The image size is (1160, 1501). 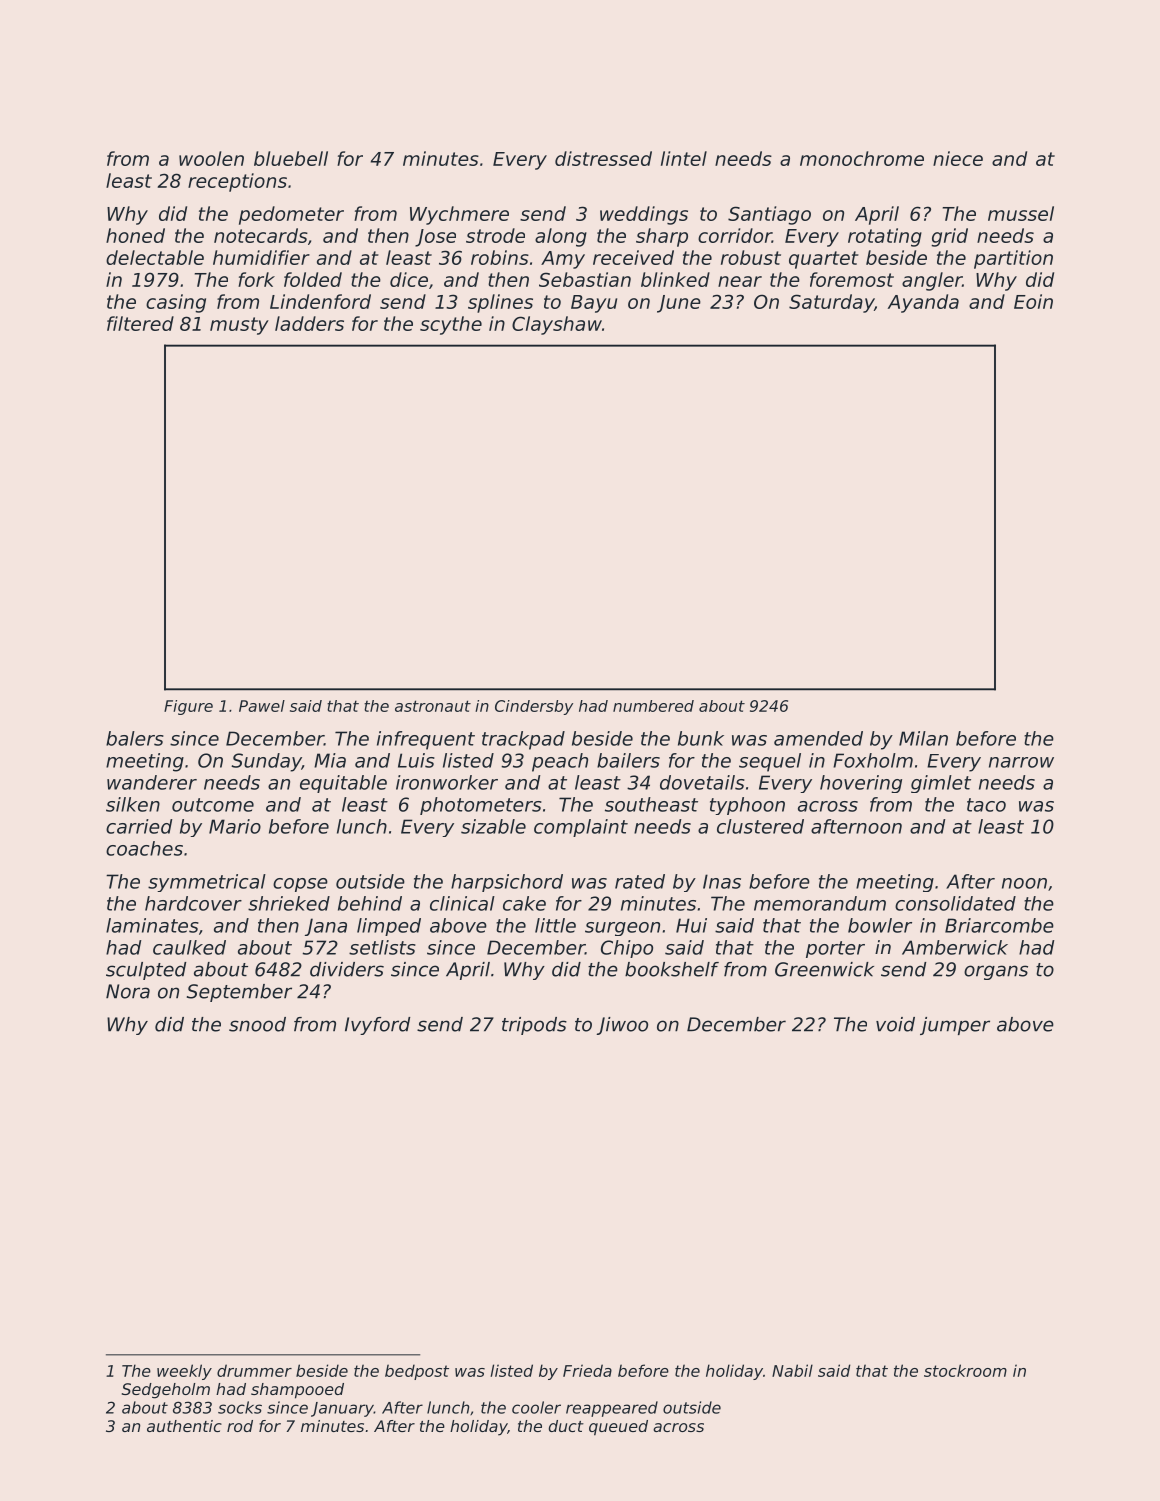 I want to click on clinical, so click(x=462, y=903).
